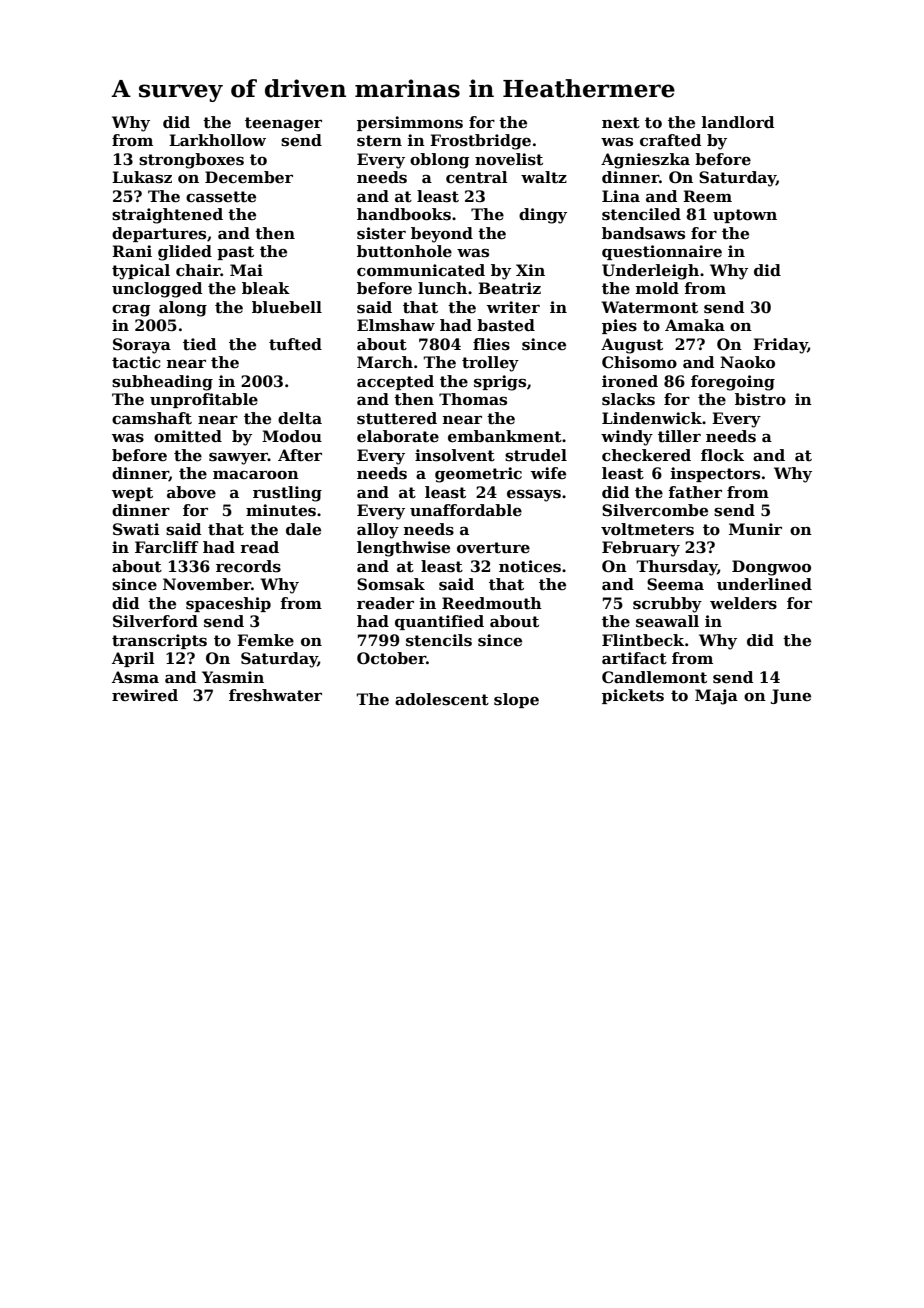 Image resolution: width=924 pixels, height=1308 pixels. I want to click on Underleigh, so click(650, 272).
